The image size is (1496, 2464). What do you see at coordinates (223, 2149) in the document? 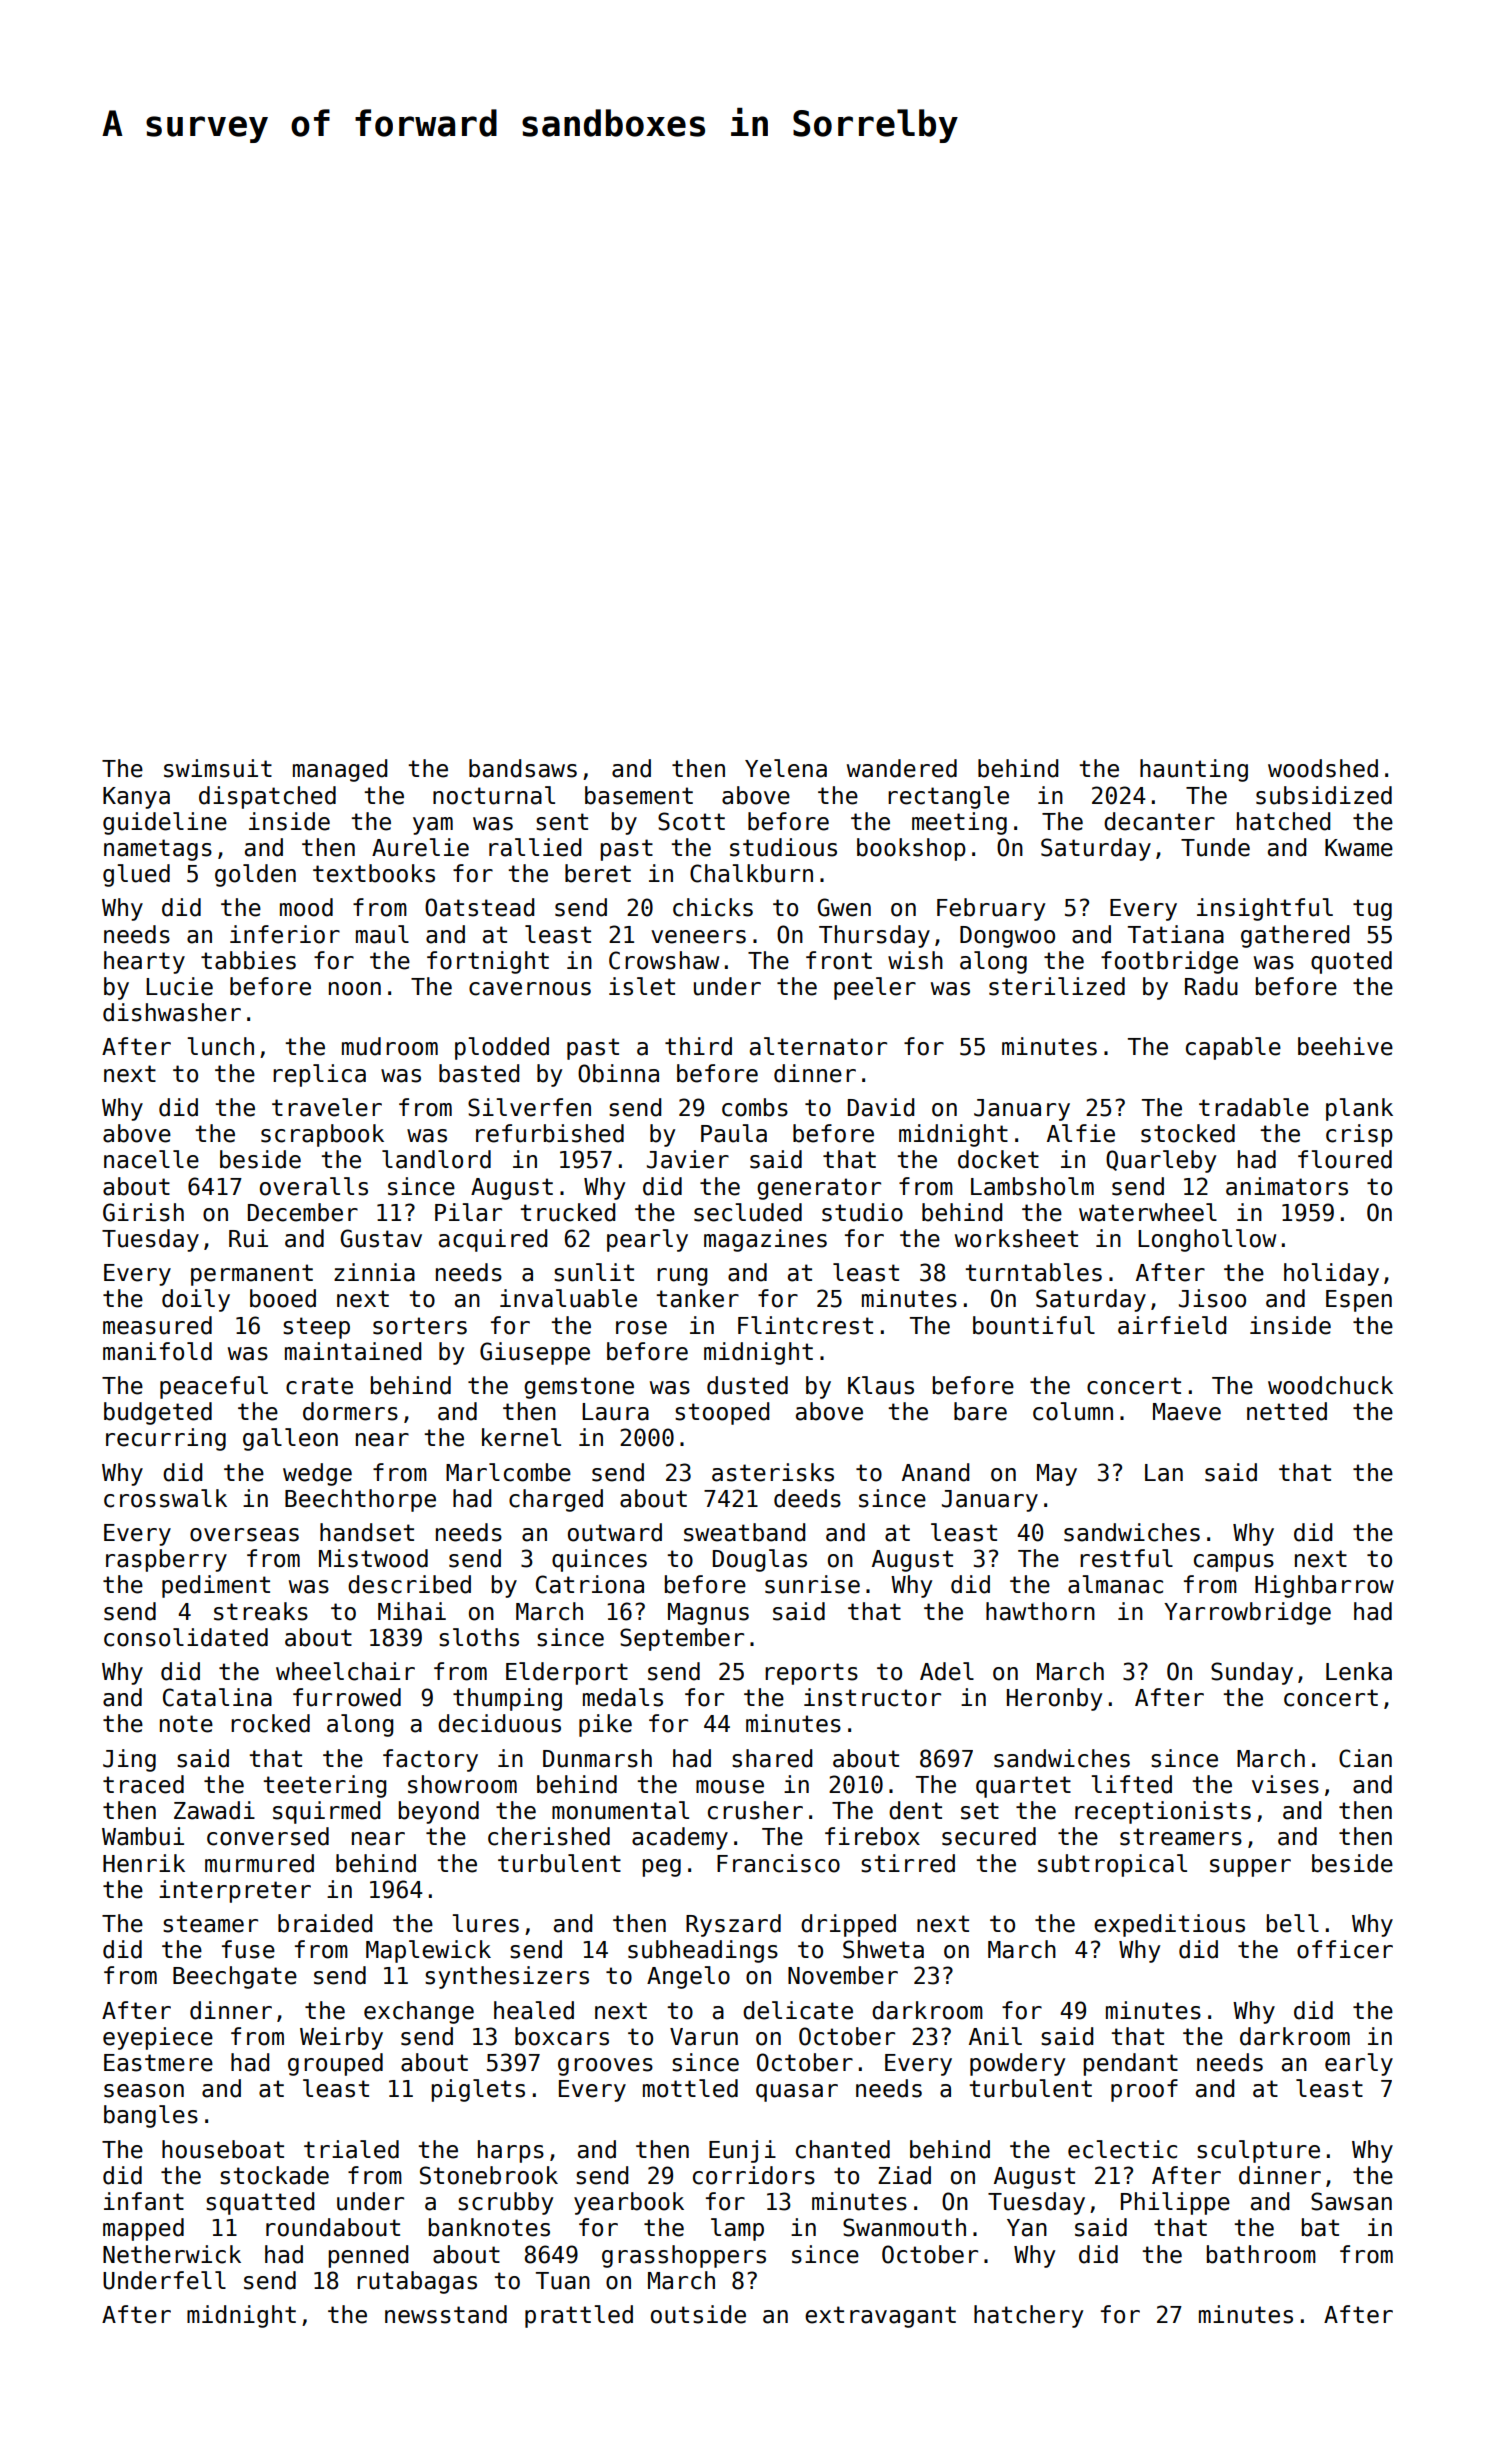
I see `houseboat` at bounding box center [223, 2149].
